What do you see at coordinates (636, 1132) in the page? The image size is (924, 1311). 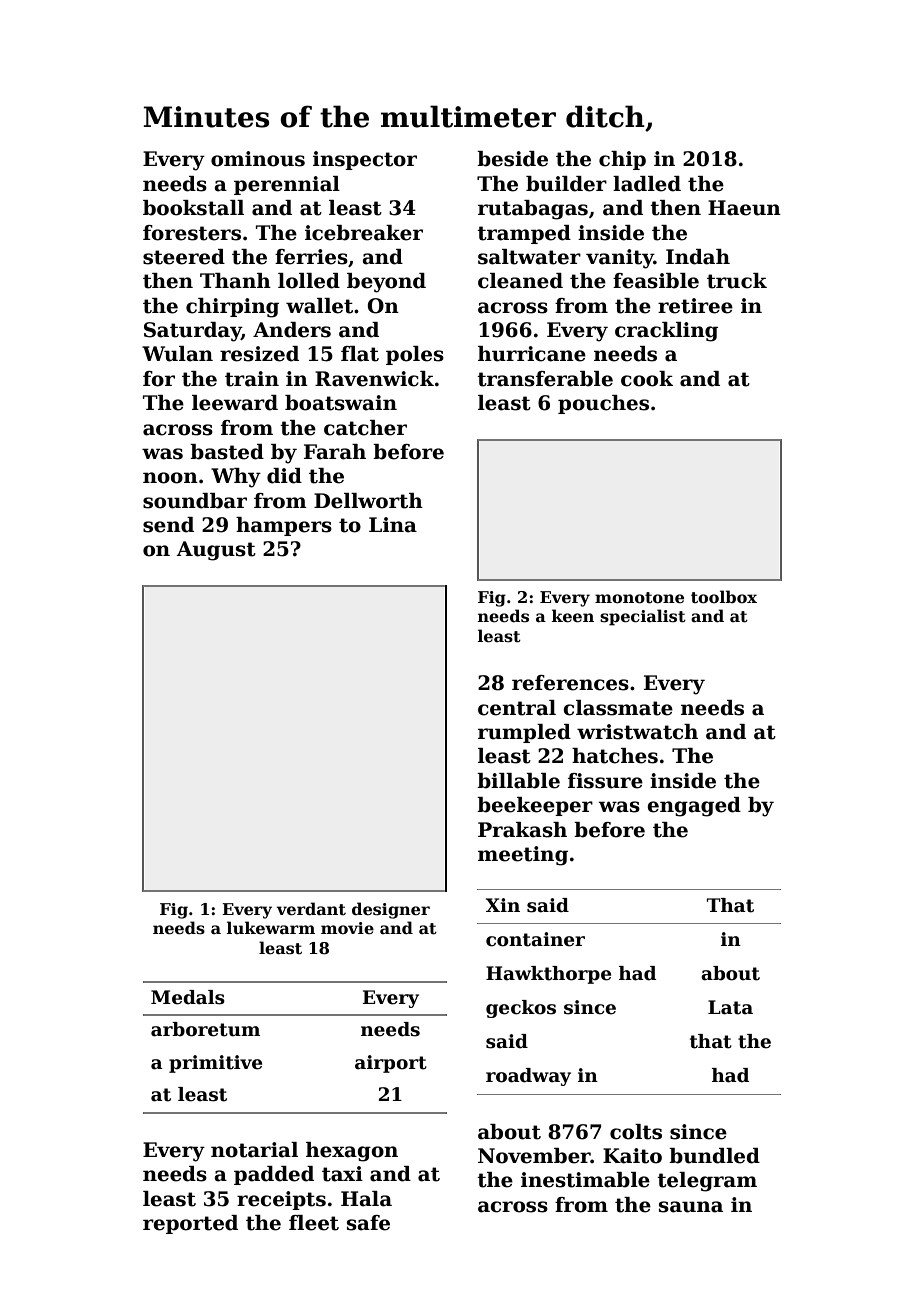 I see `colts` at bounding box center [636, 1132].
